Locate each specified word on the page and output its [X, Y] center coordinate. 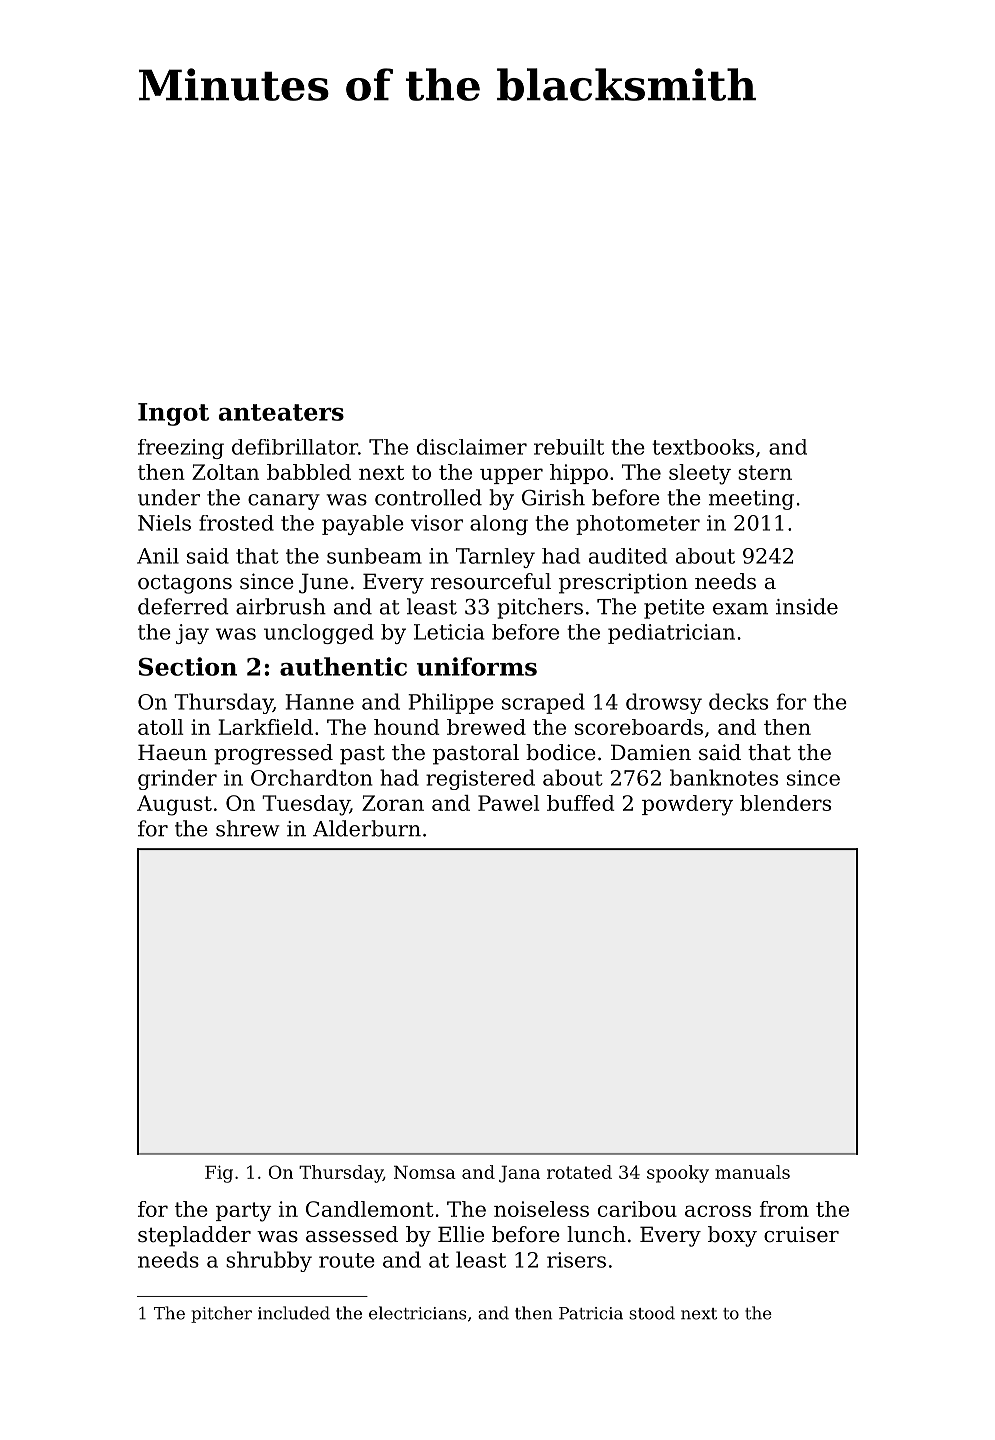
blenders [785, 803]
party [244, 1212]
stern [765, 472]
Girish [553, 497]
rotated [579, 1172]
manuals [752, 1172]
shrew [248, 828]
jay [192, 634]
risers [576, 1260]
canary [284, 502]
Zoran [393, 803]
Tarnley [495, 558]
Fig [219, 1174]
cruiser [801, 1234]
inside [807, 606]
